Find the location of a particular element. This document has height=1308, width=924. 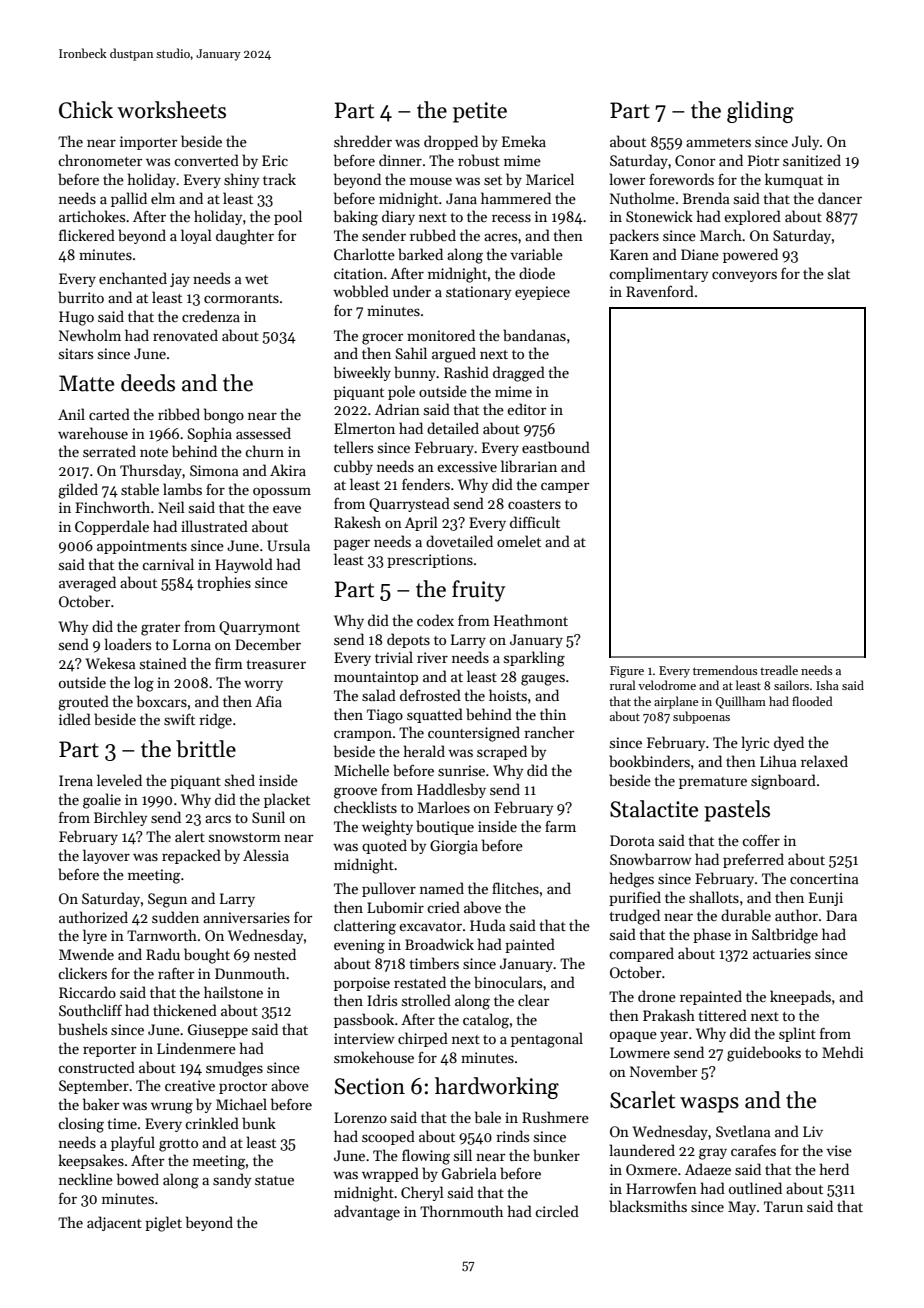

Figure is located at coordinates (627, 672).
